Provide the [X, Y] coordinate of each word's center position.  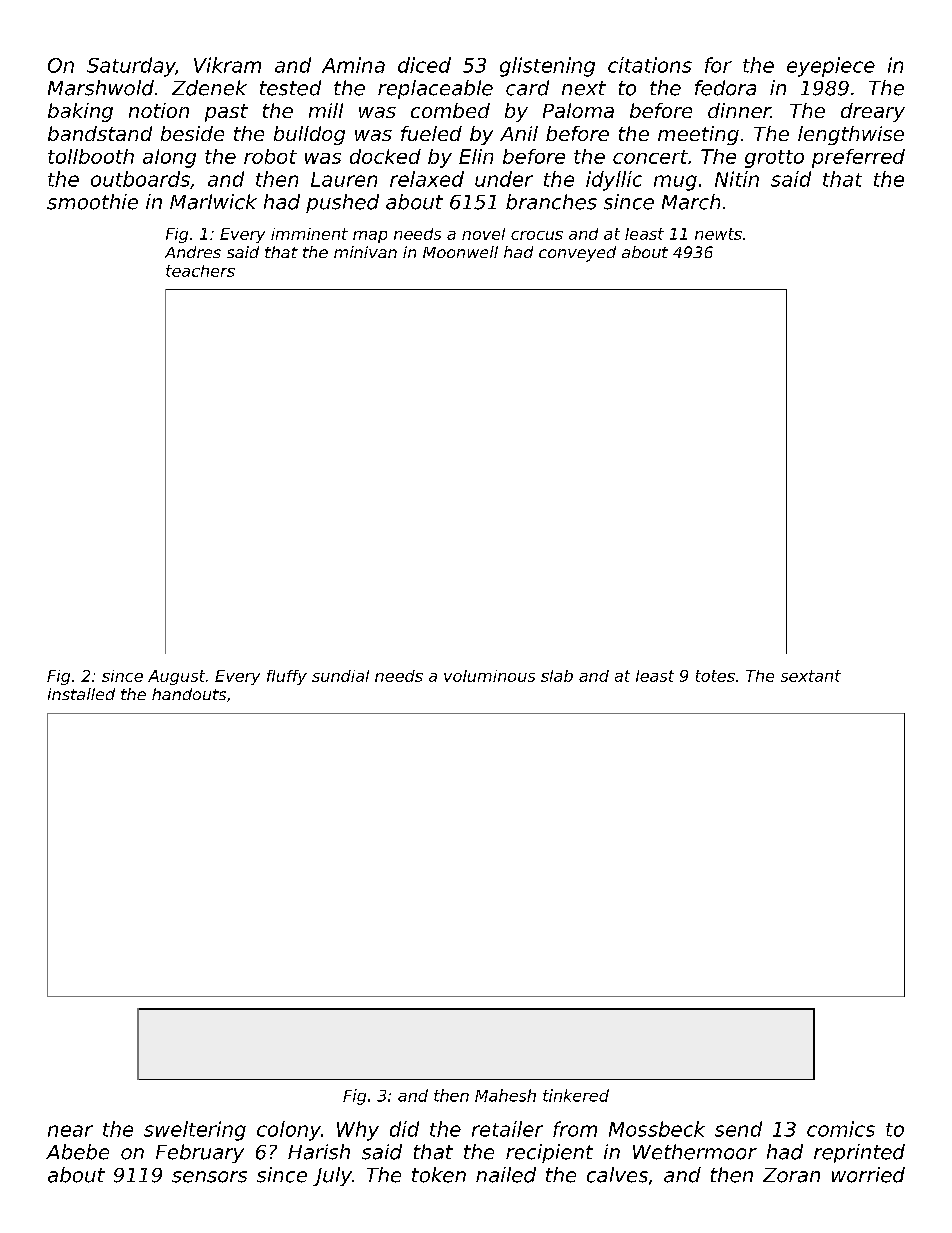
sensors [209, 1177]
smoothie [92, 202]
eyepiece [831, 67]
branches [551, 202]
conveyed [577, 254]
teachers [200, 271]
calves [617, 1175]
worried [868, 1175]
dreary [873, 112]
